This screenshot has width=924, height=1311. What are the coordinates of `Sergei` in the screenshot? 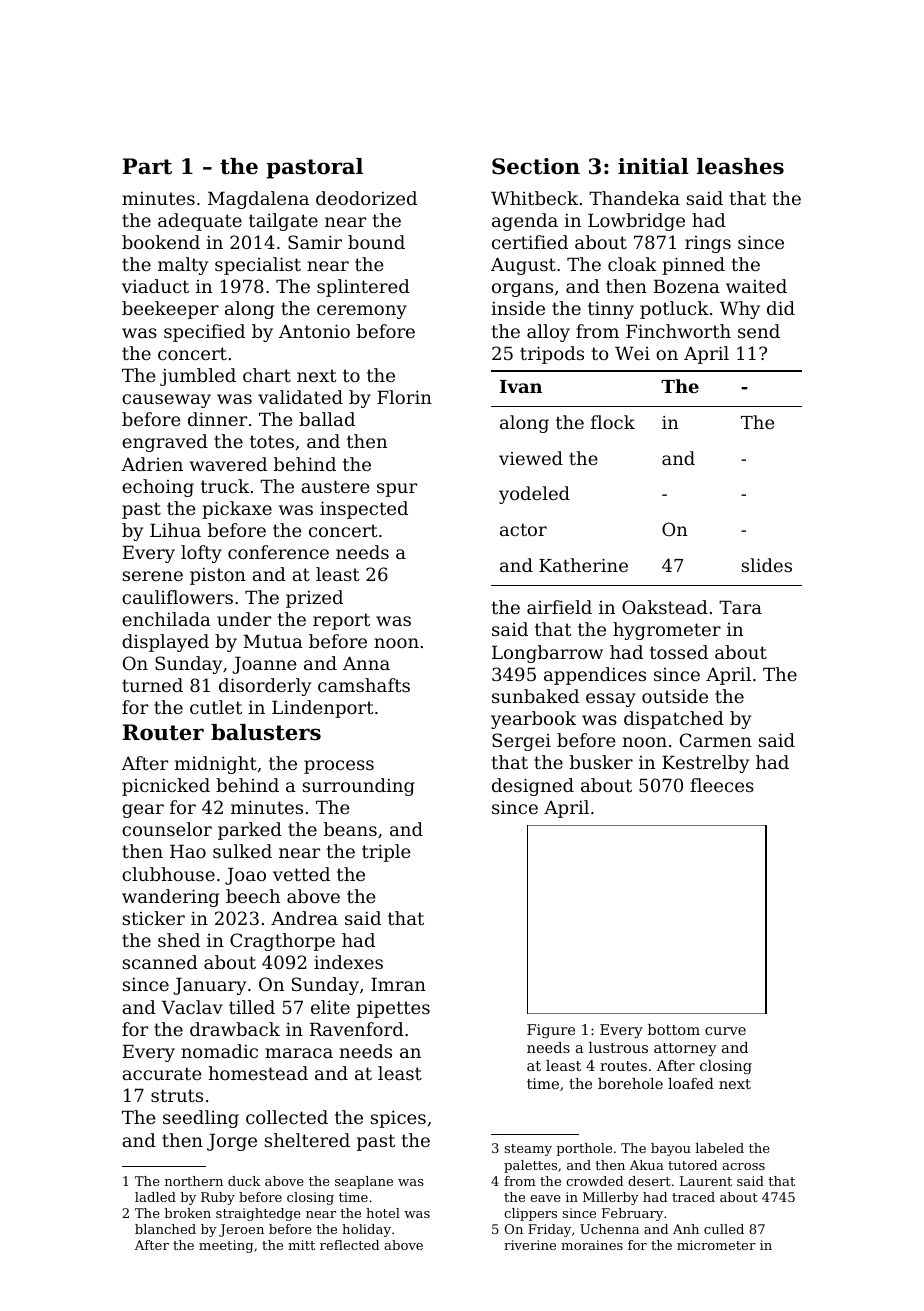 It's located at (521, 742).
